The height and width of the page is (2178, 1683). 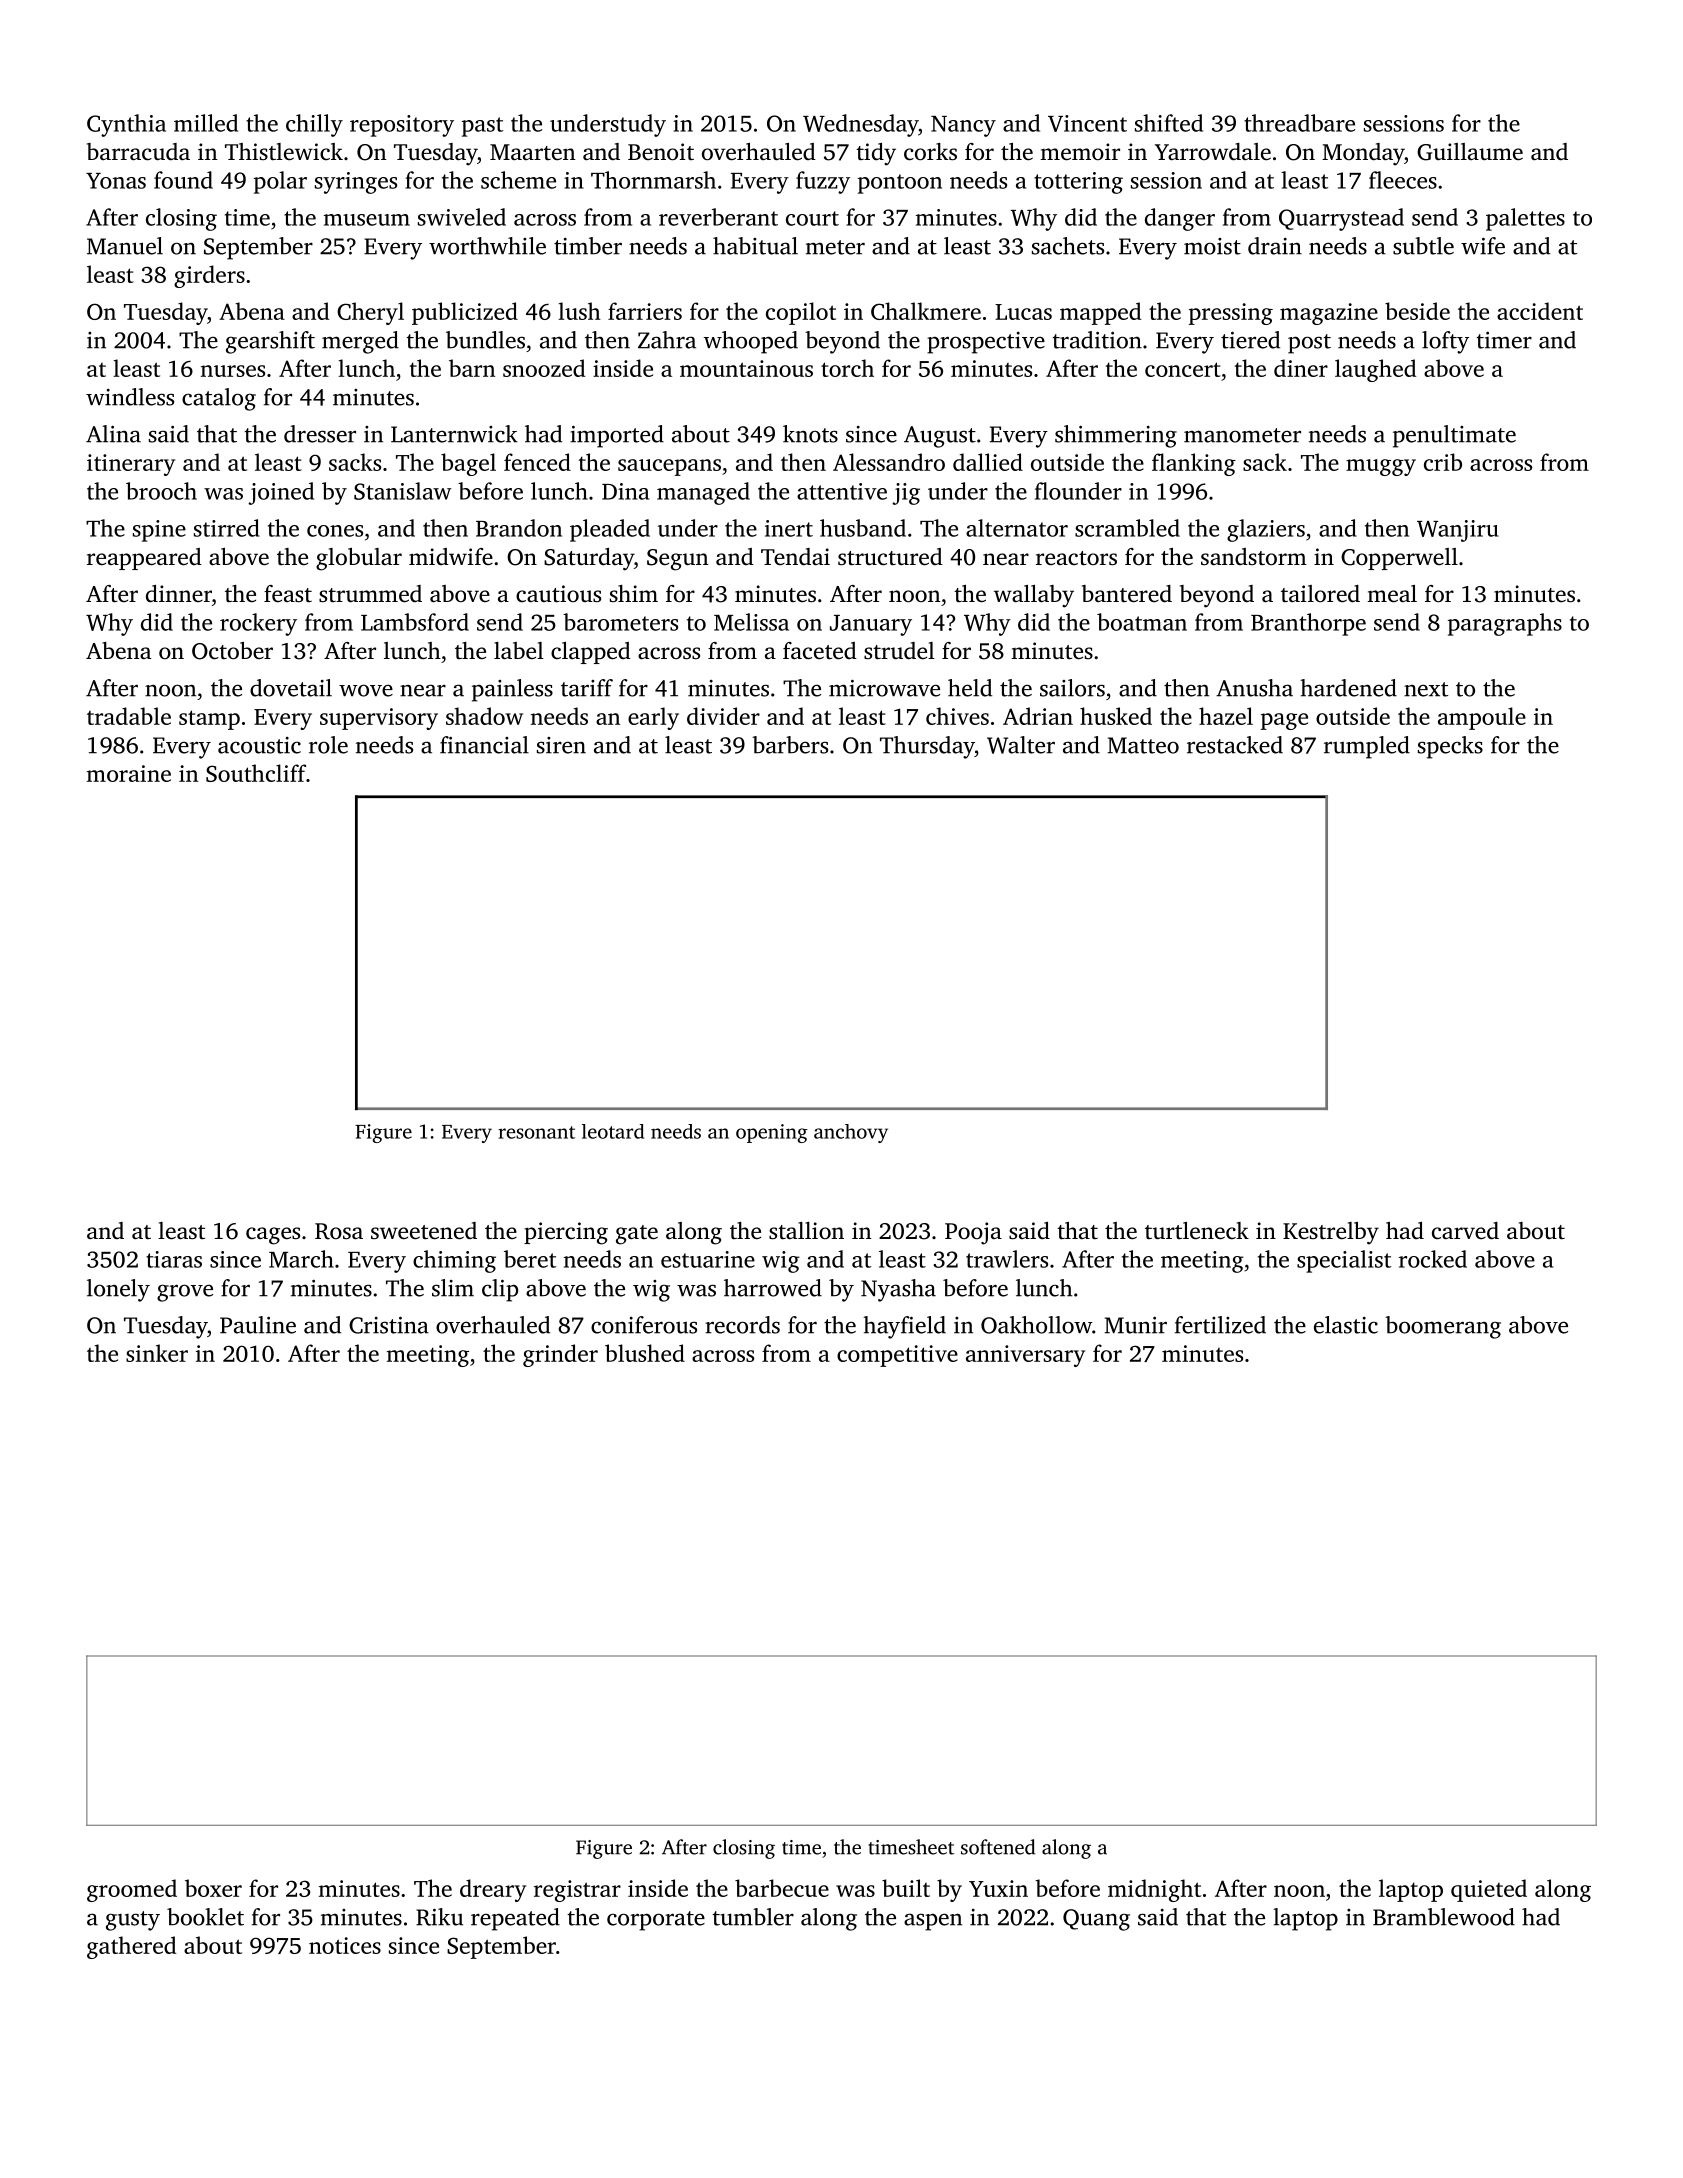 What do you see at coordinates (256, 773) in the page?
I see `Southcliff` at bounding box center [256, 773].
